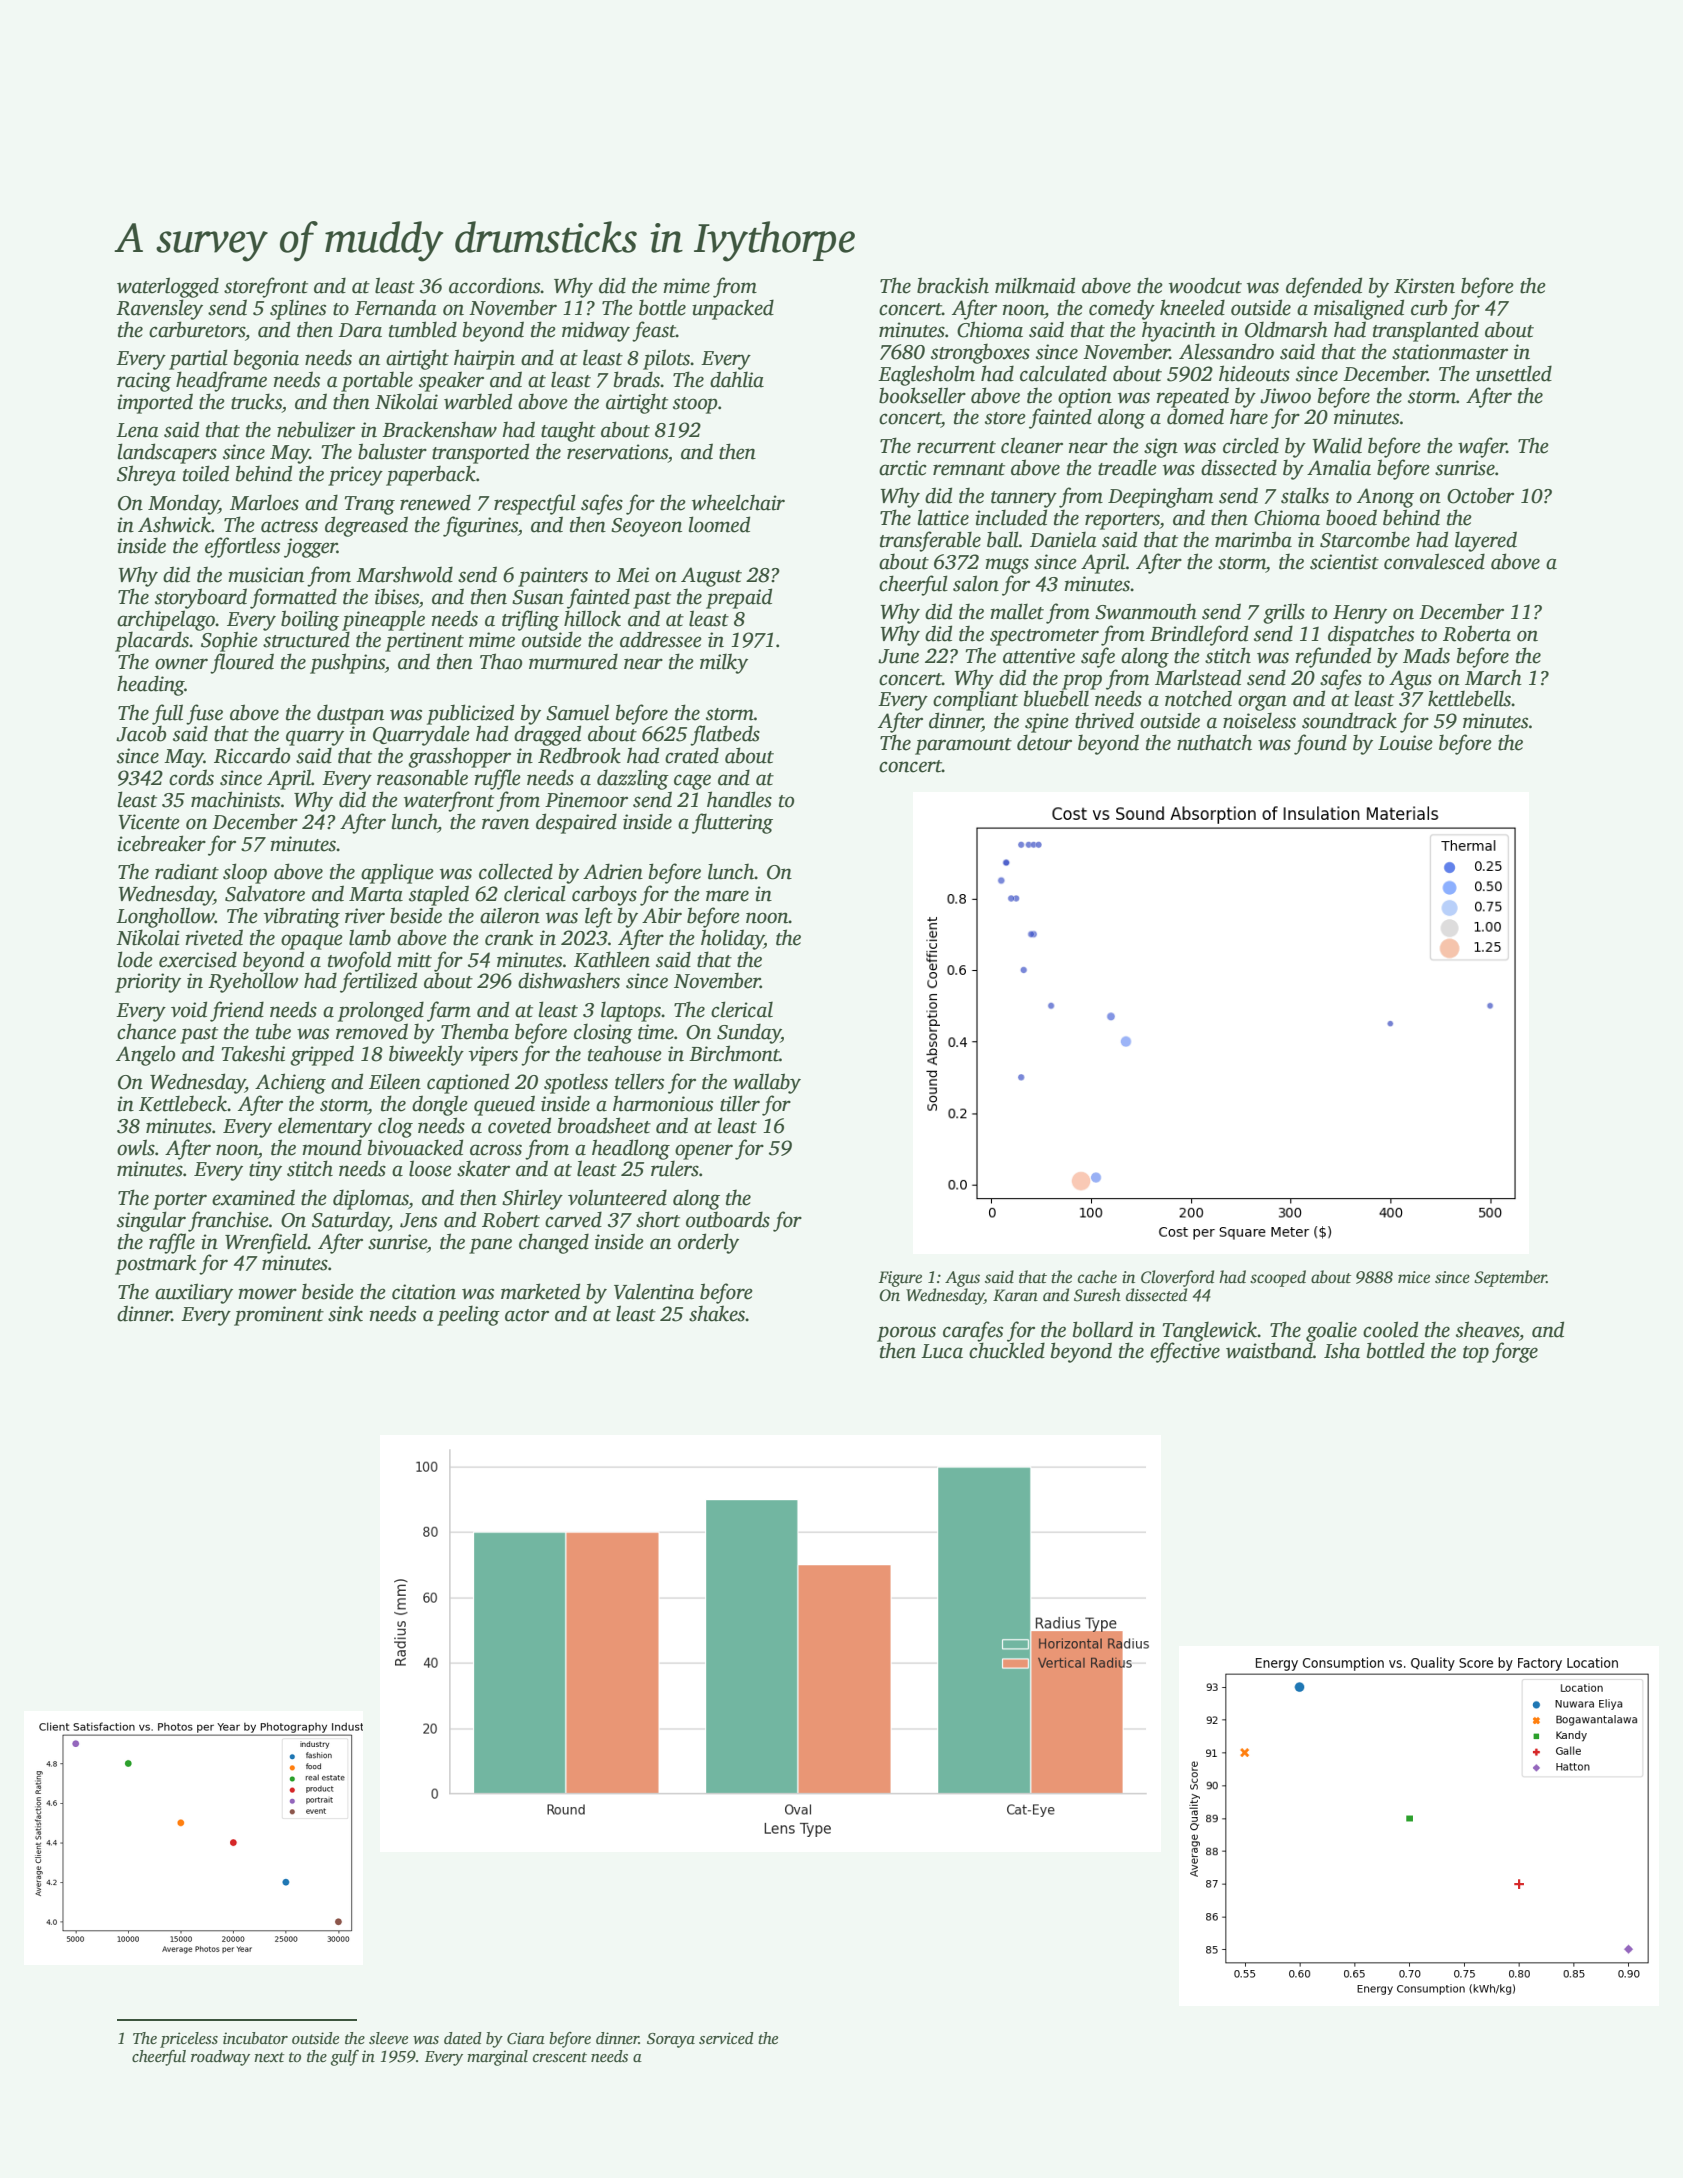 This screenshot has width=1683, height=2178. I want to click on mice, so click(1414, 1277).
